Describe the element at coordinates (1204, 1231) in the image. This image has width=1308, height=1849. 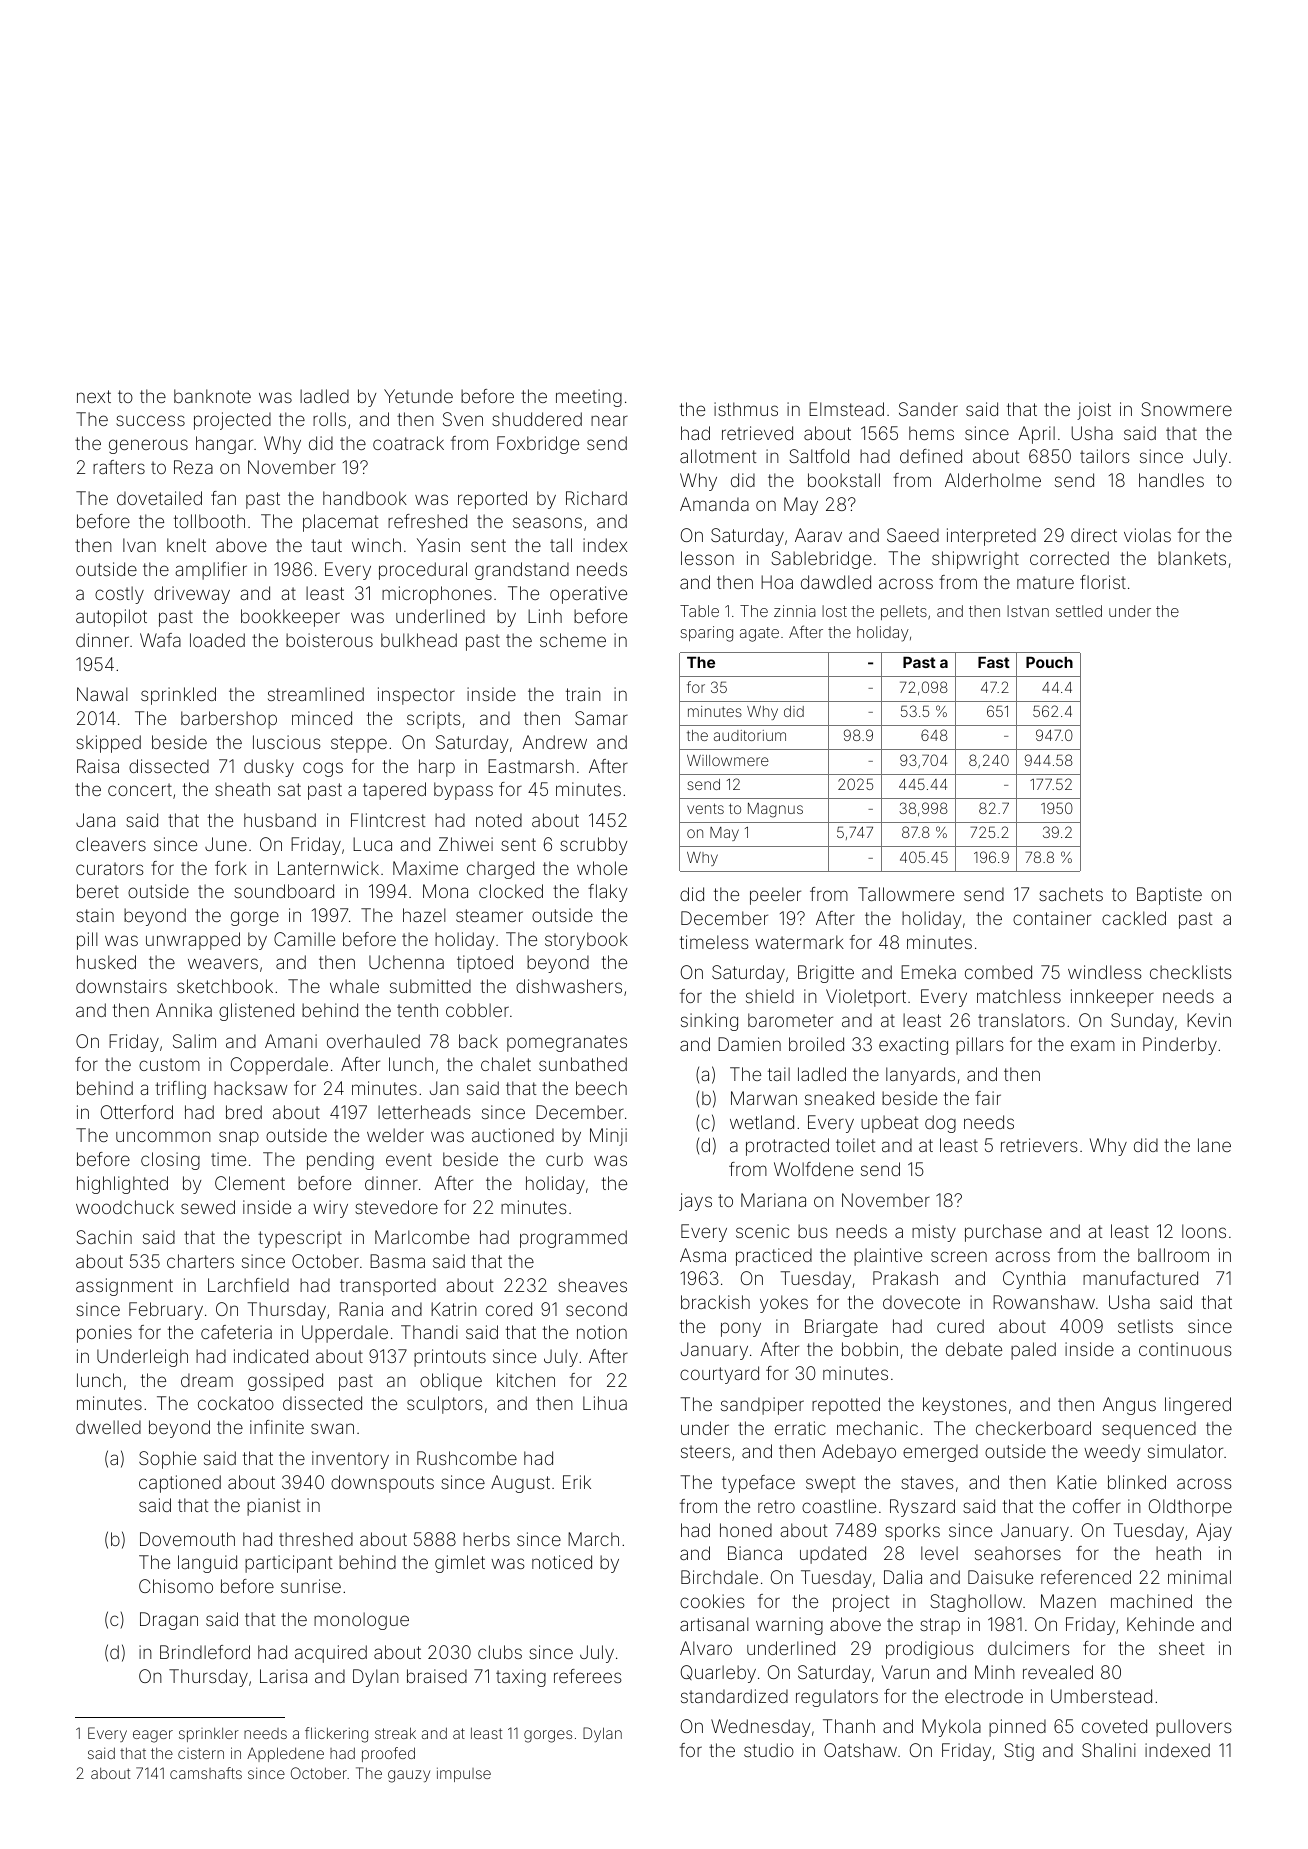
I see `loons` at that location.
